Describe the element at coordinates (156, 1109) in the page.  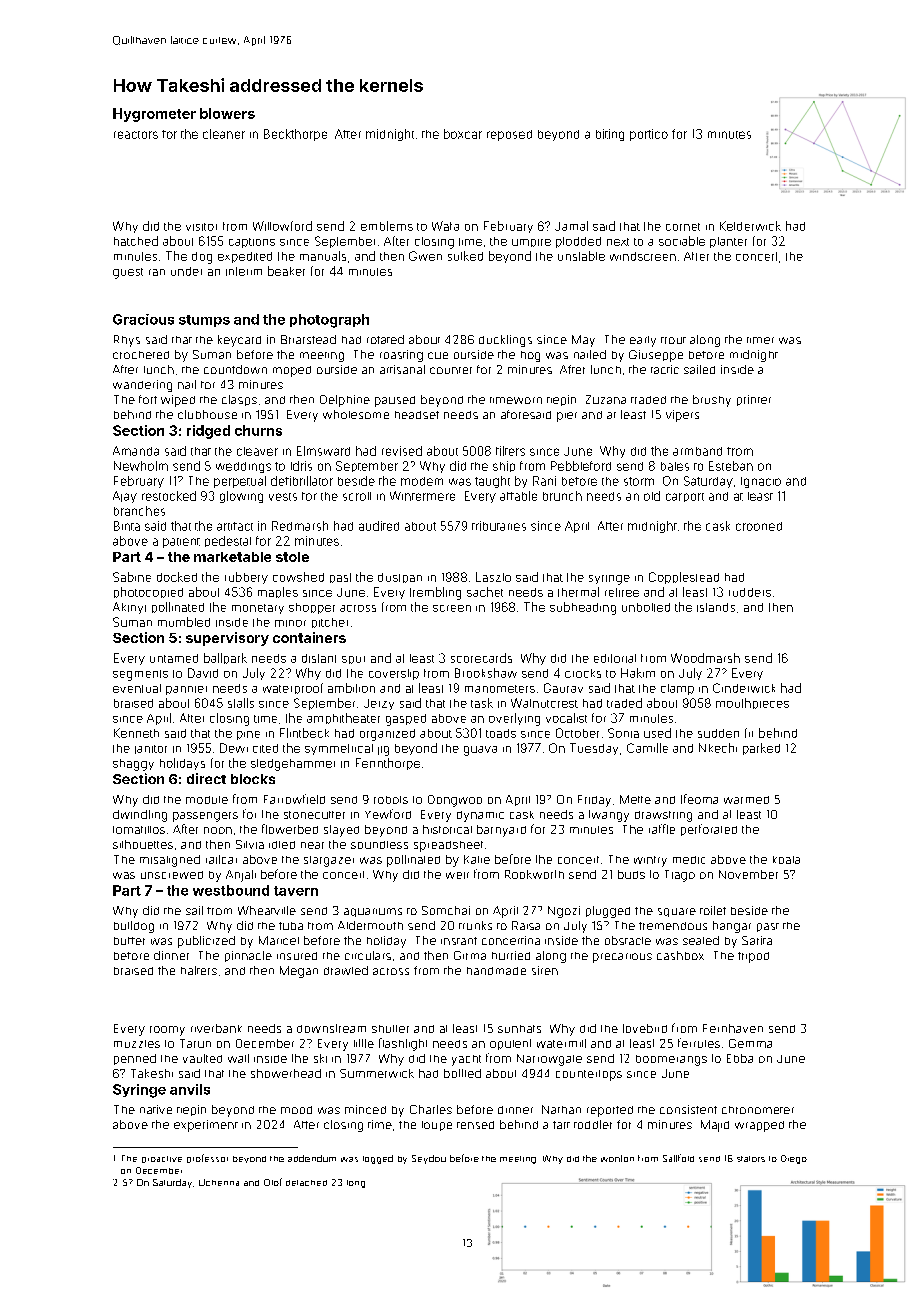
I see `native` at that location.
